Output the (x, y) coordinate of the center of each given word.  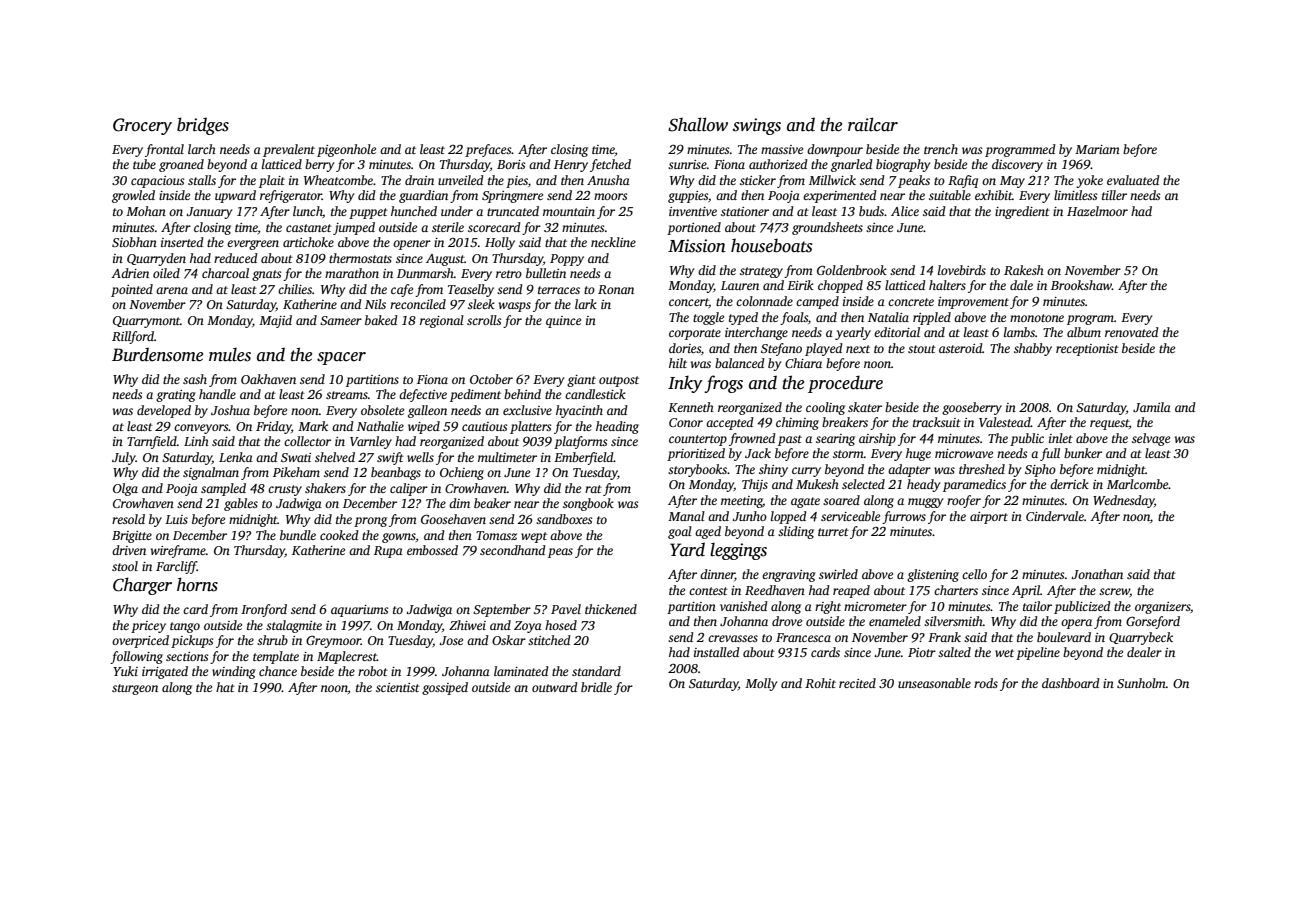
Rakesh (1024, 270)
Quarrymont (146, 322)
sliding (796, 532)
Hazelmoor (1097, 211)
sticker (758, 180)
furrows (904, 517)
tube (144, 164)
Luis (176, 519)
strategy (761, 272)
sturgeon (135, 689)
